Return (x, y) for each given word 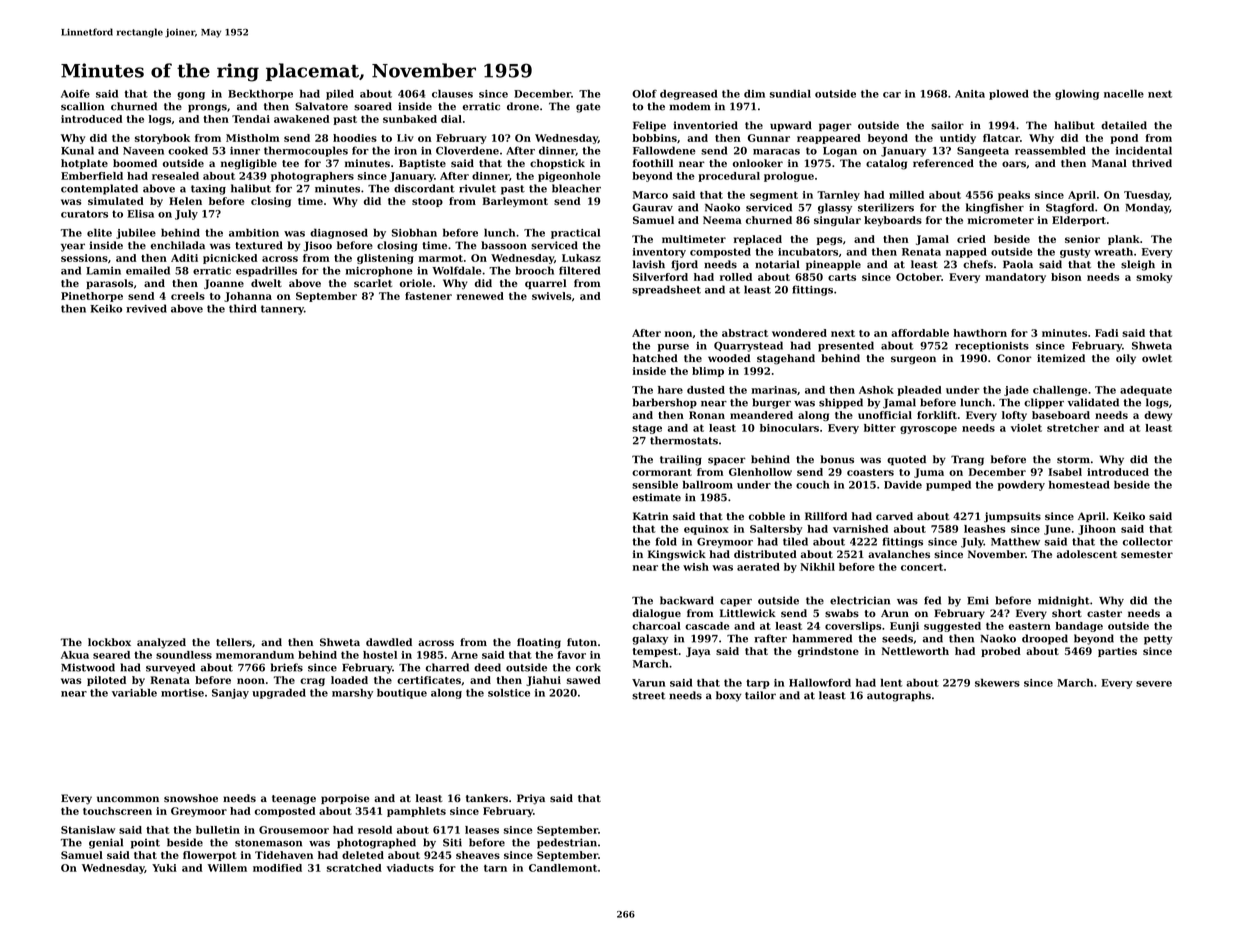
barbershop (665, 403)
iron (405, 151)
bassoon (504, 245)
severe (1154, 684)
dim (754, 94)
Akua (75, 655)
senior (1082, 239)
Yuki (164, 868)
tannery (282, 310)
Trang (967, 460)
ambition (254, 233)
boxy (728, 696)
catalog (886, 164)
